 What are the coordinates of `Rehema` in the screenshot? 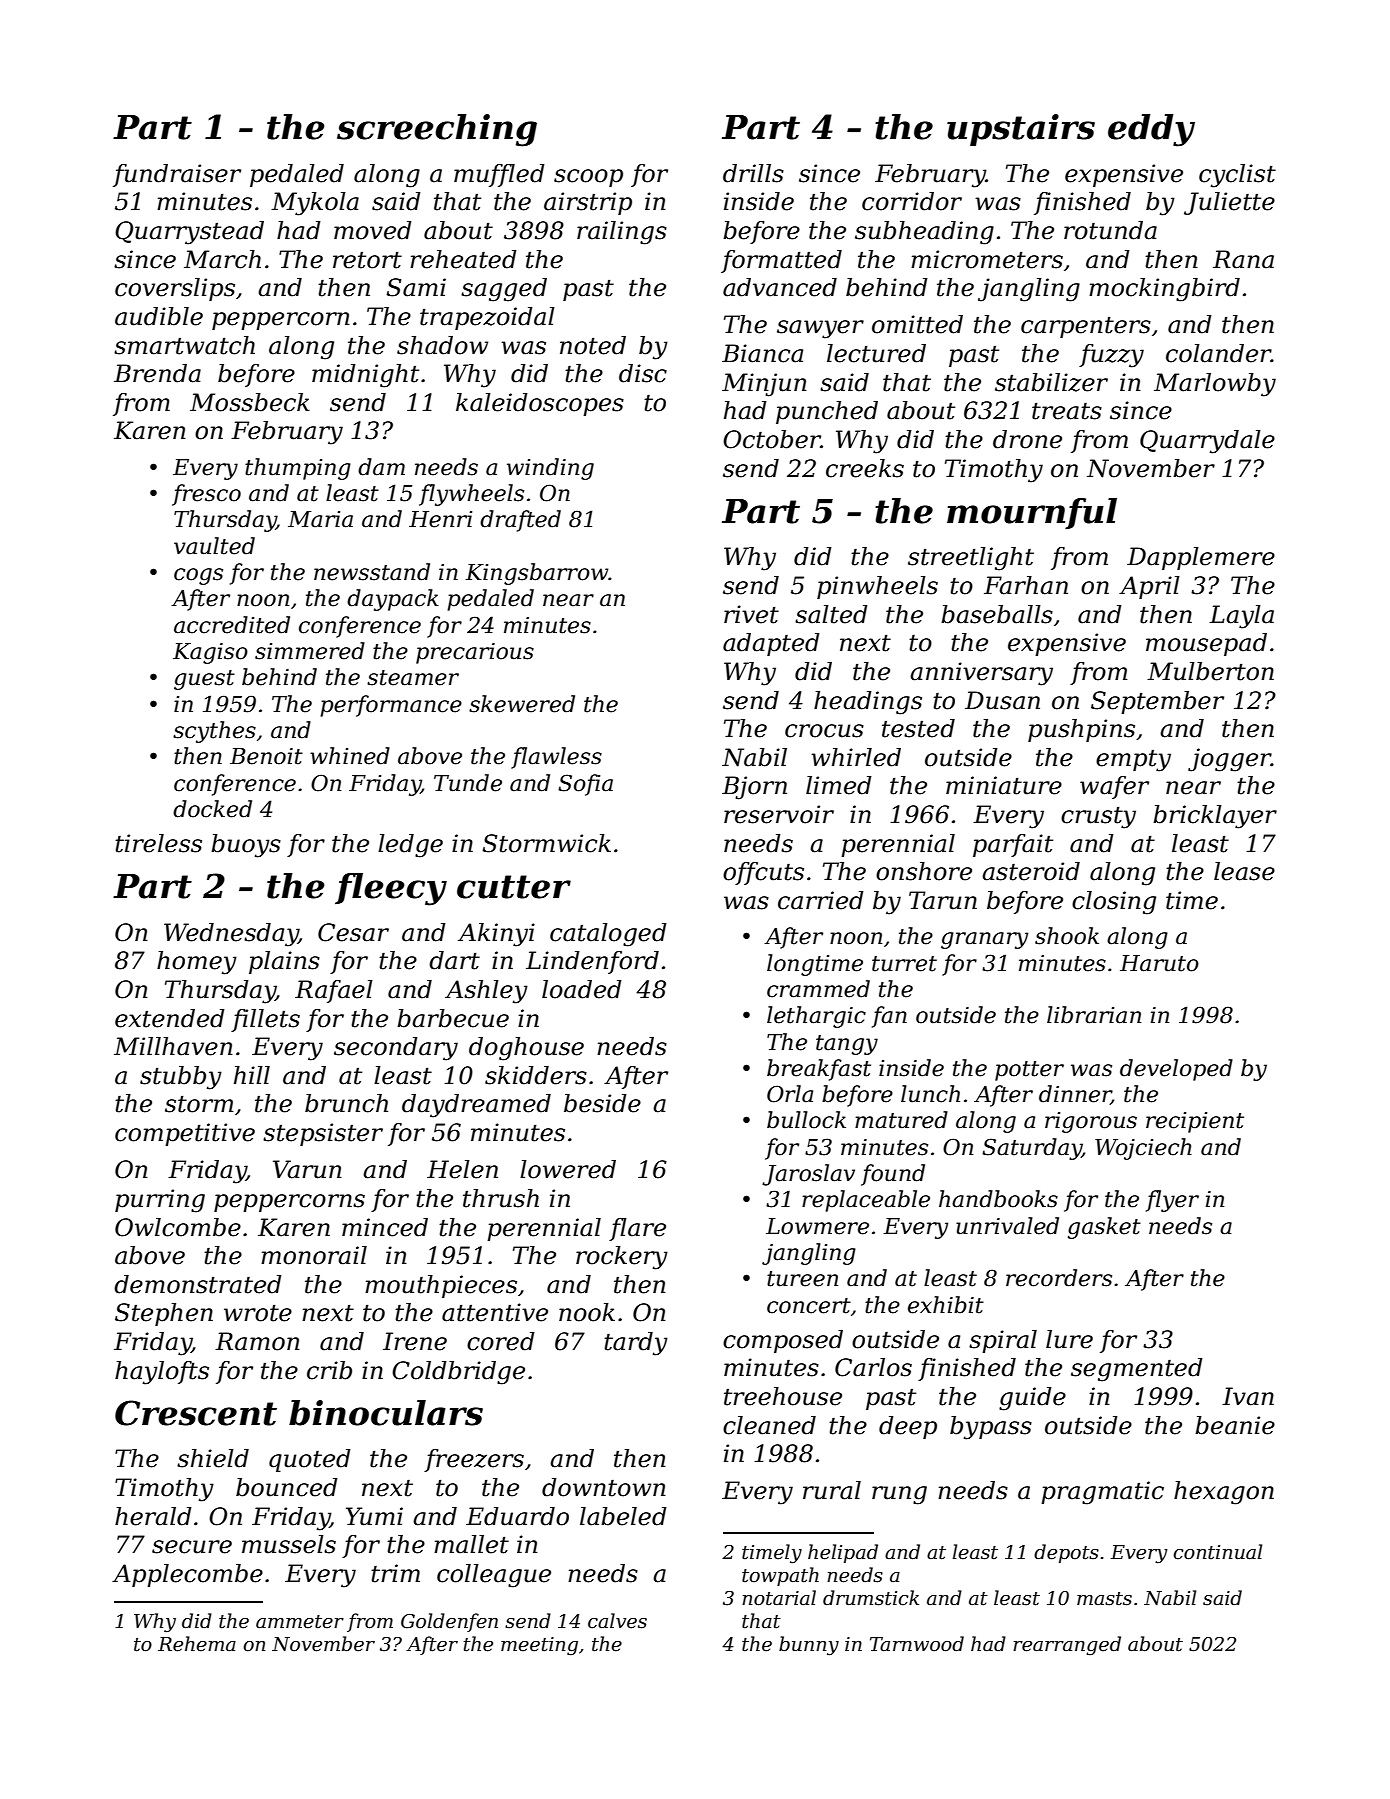 It's located at (197, 1644).
